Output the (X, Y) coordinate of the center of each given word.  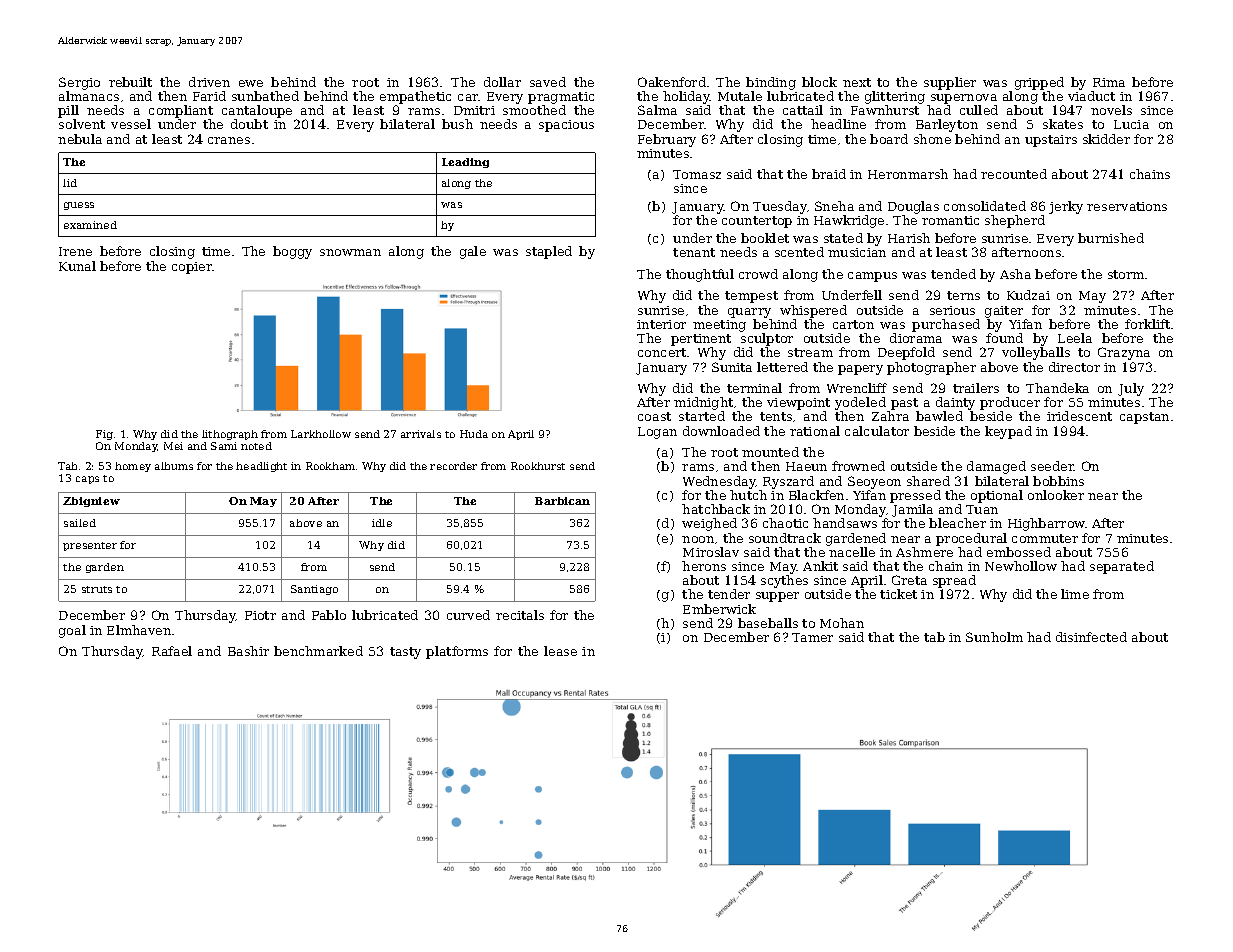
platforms (457, 652)
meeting (719, 326)
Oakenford (672, 82)
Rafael (172, 651)
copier (192, 268)
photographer (931, 368)
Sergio (79, 83)
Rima (1109, 82)
